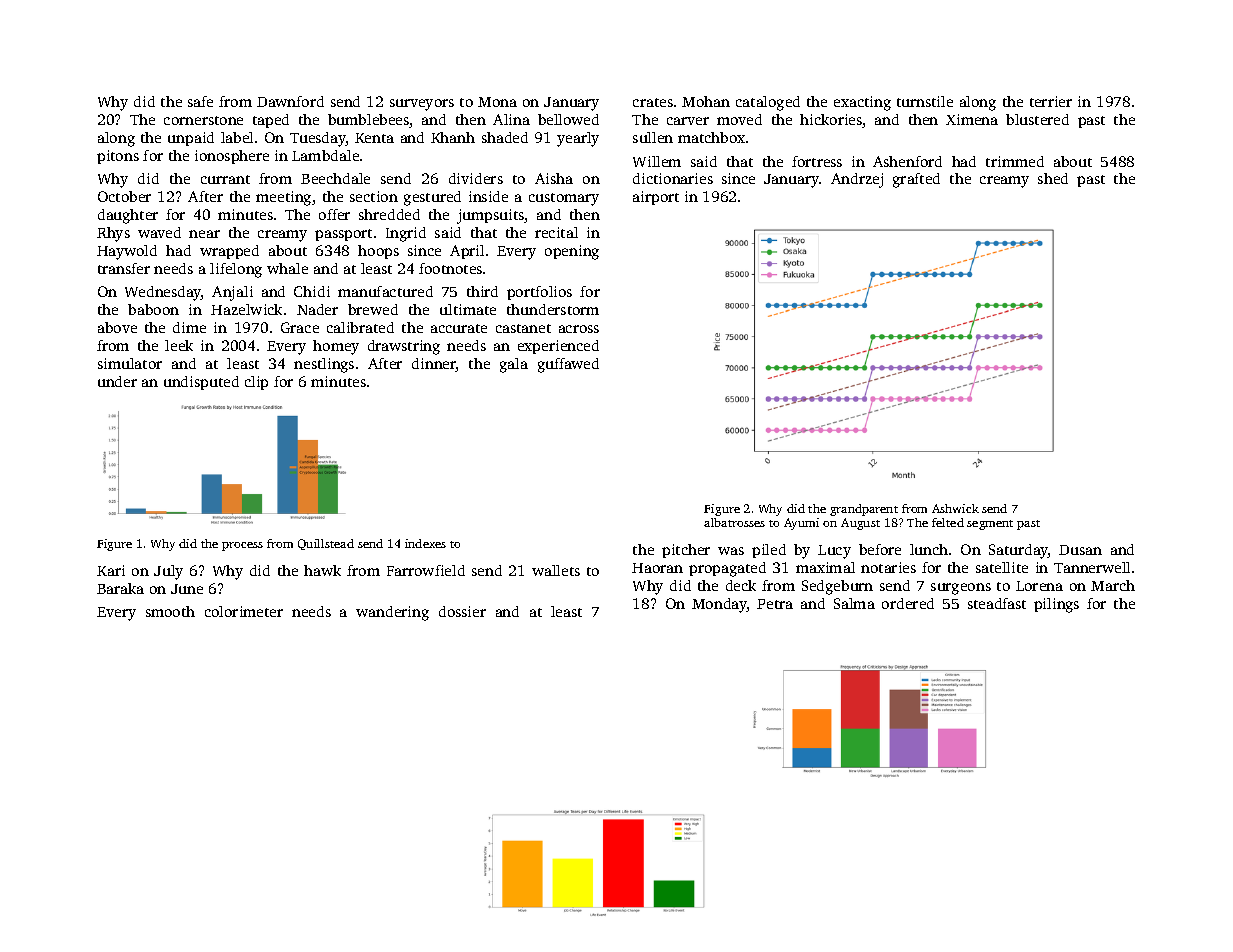  Describe the element at coordinates (1053, 178) in the screenshot. I see `shed` at that location.
